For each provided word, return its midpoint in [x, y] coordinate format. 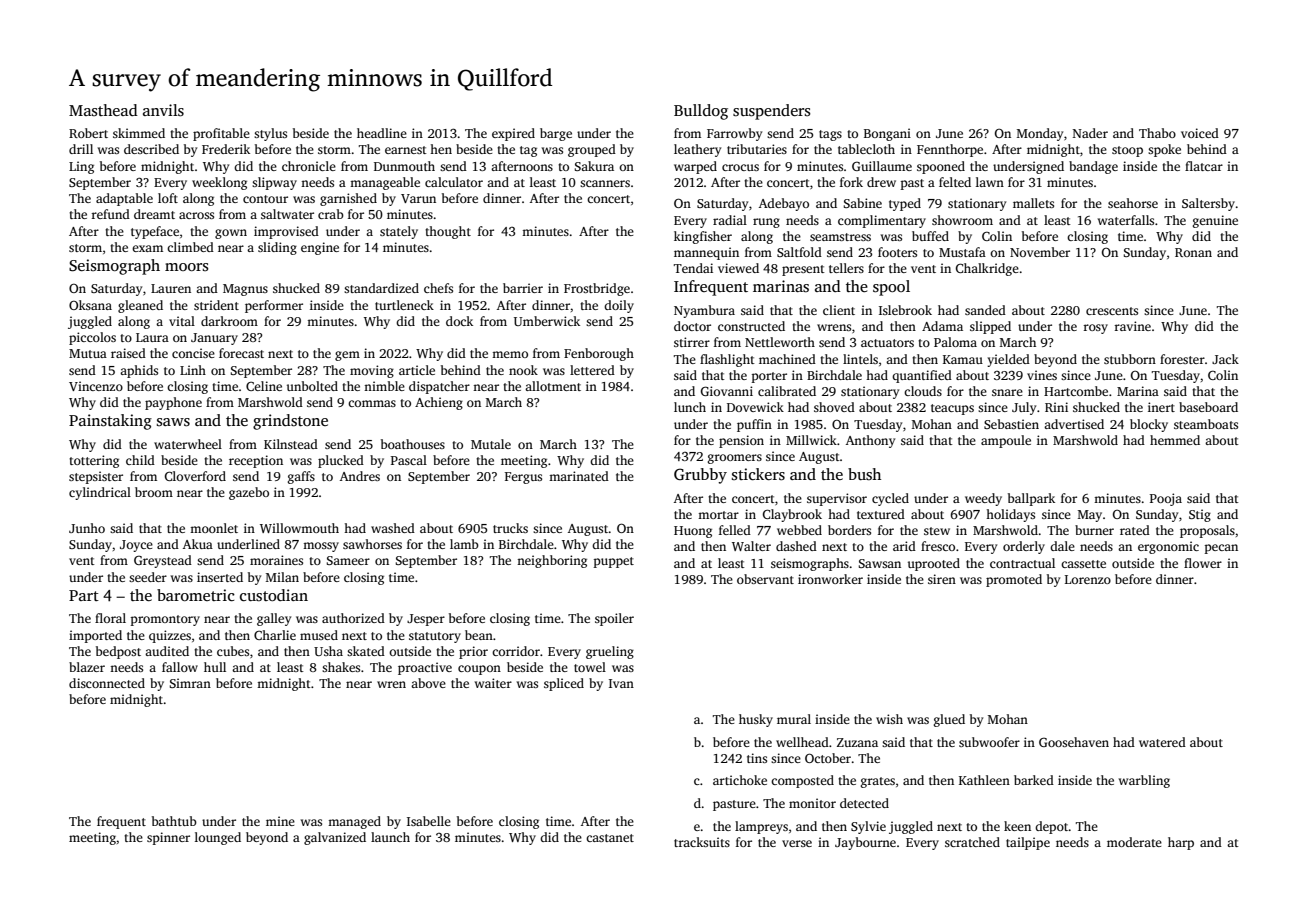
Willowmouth [299, 528]
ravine [1132, 326]
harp [1181, 843]
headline [382, 133]
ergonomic [1168, 547]
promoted [1014, 580]
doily [619, 306]
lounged [218, 838]
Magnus [245, 290]
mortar [718, 515]
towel [590, 667]
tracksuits [702, 842]
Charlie [275, 635]
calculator [454, 182]
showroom [962, 220]
